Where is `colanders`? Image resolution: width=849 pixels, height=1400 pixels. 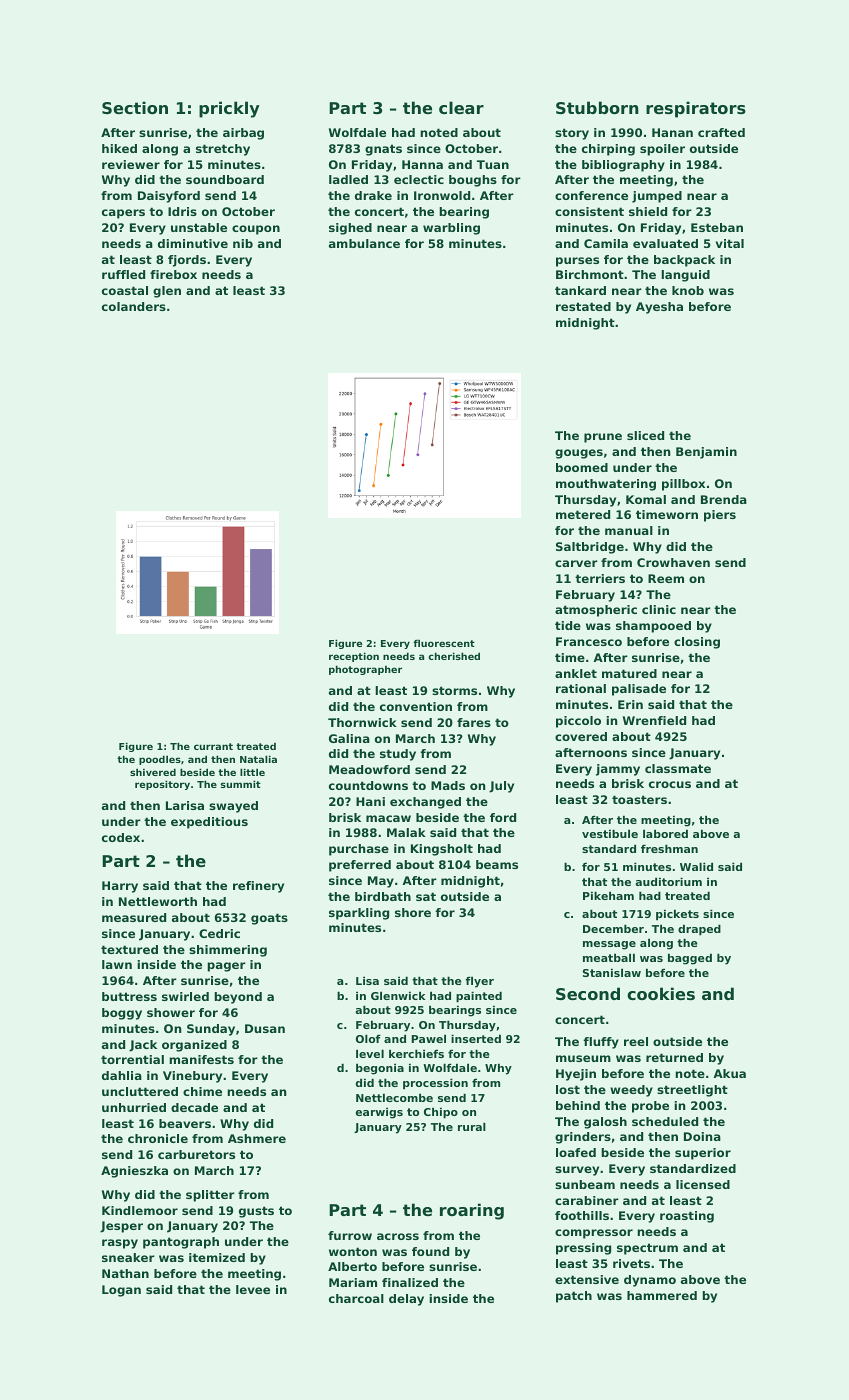 colanders is located at coordinates (134, 306).
